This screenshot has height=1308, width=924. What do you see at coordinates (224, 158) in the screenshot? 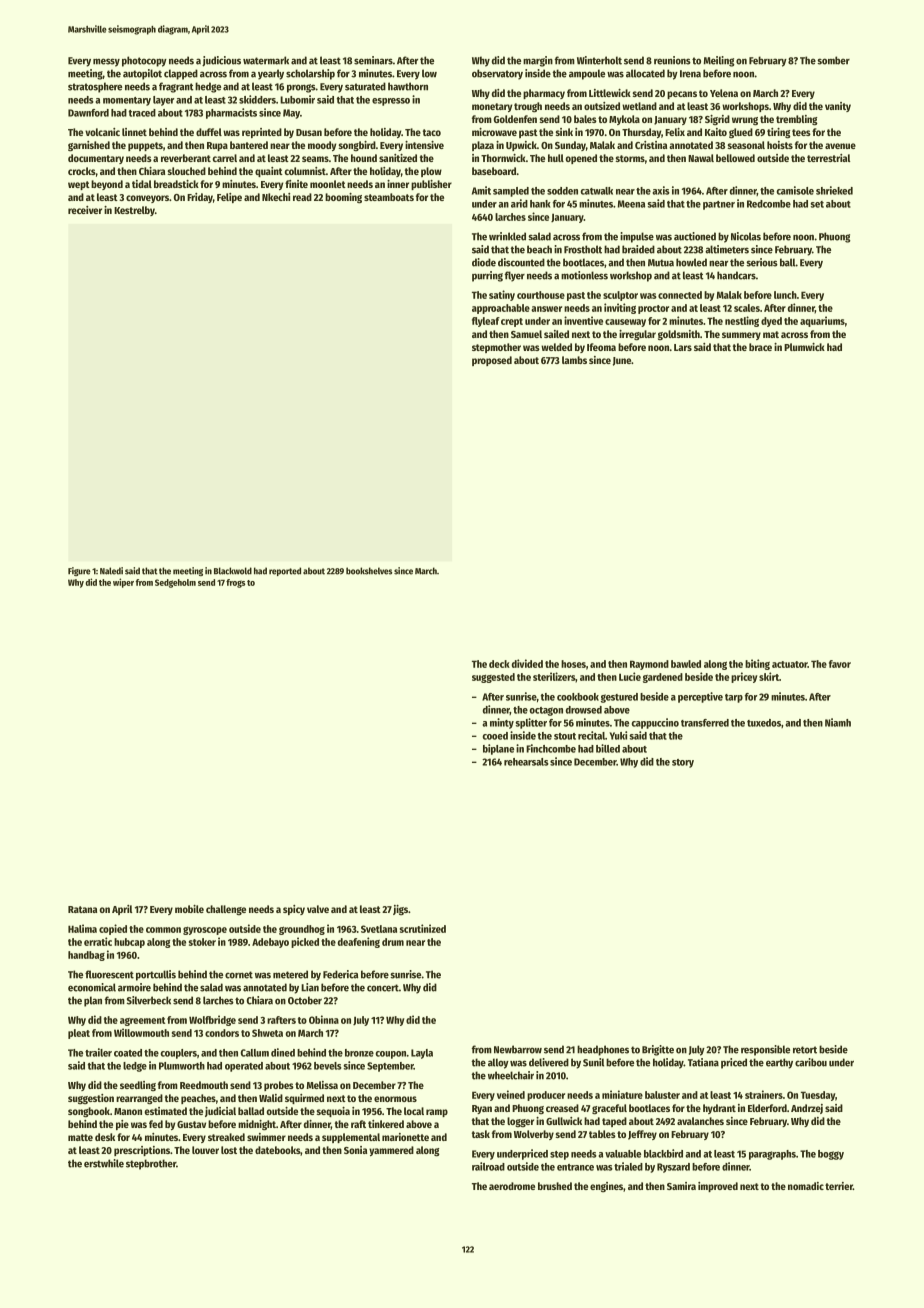
I see `carrel` at bounding box center [224, 158].
